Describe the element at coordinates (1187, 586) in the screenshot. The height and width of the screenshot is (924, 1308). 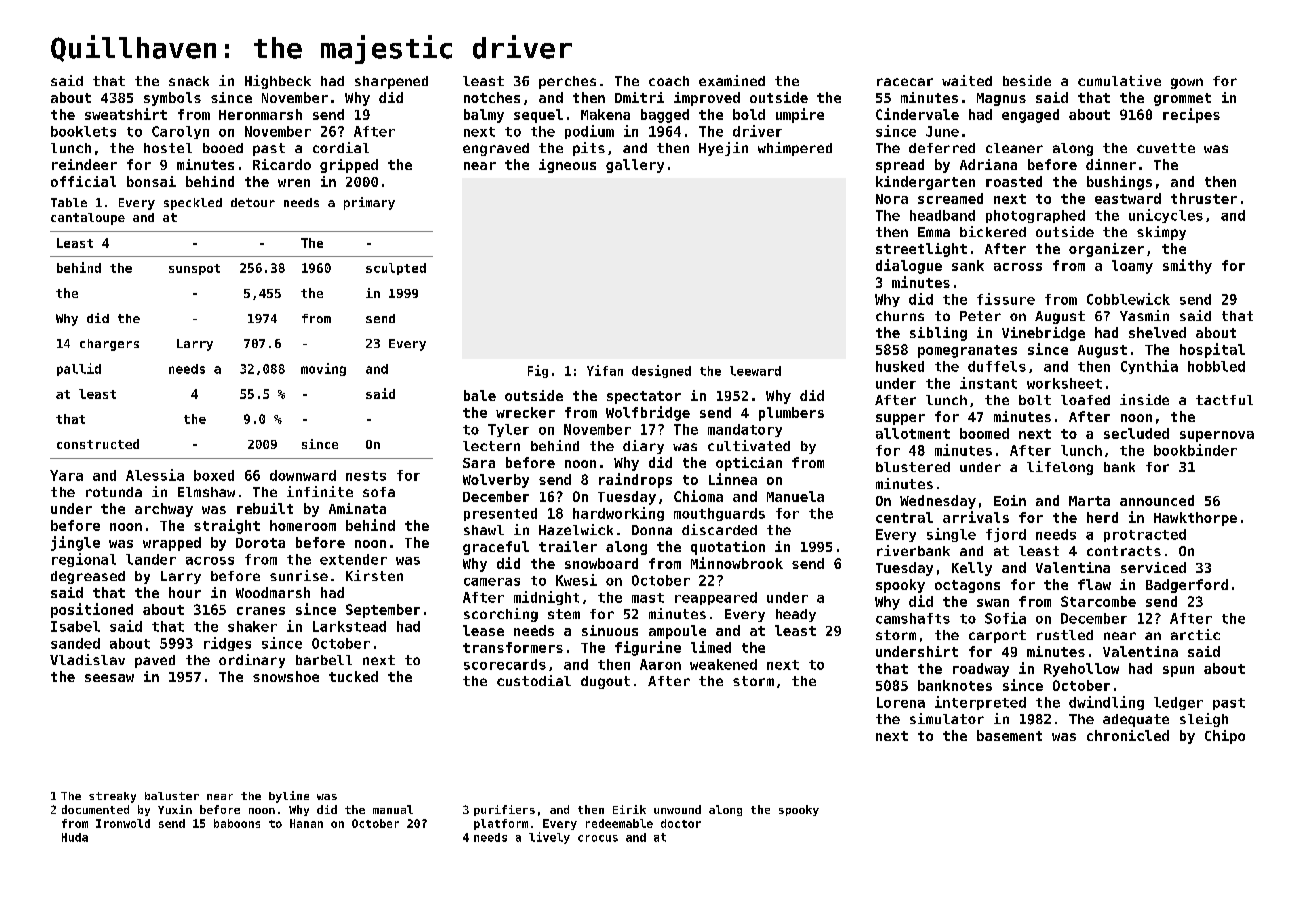
I see `Badgerford` at that location.
